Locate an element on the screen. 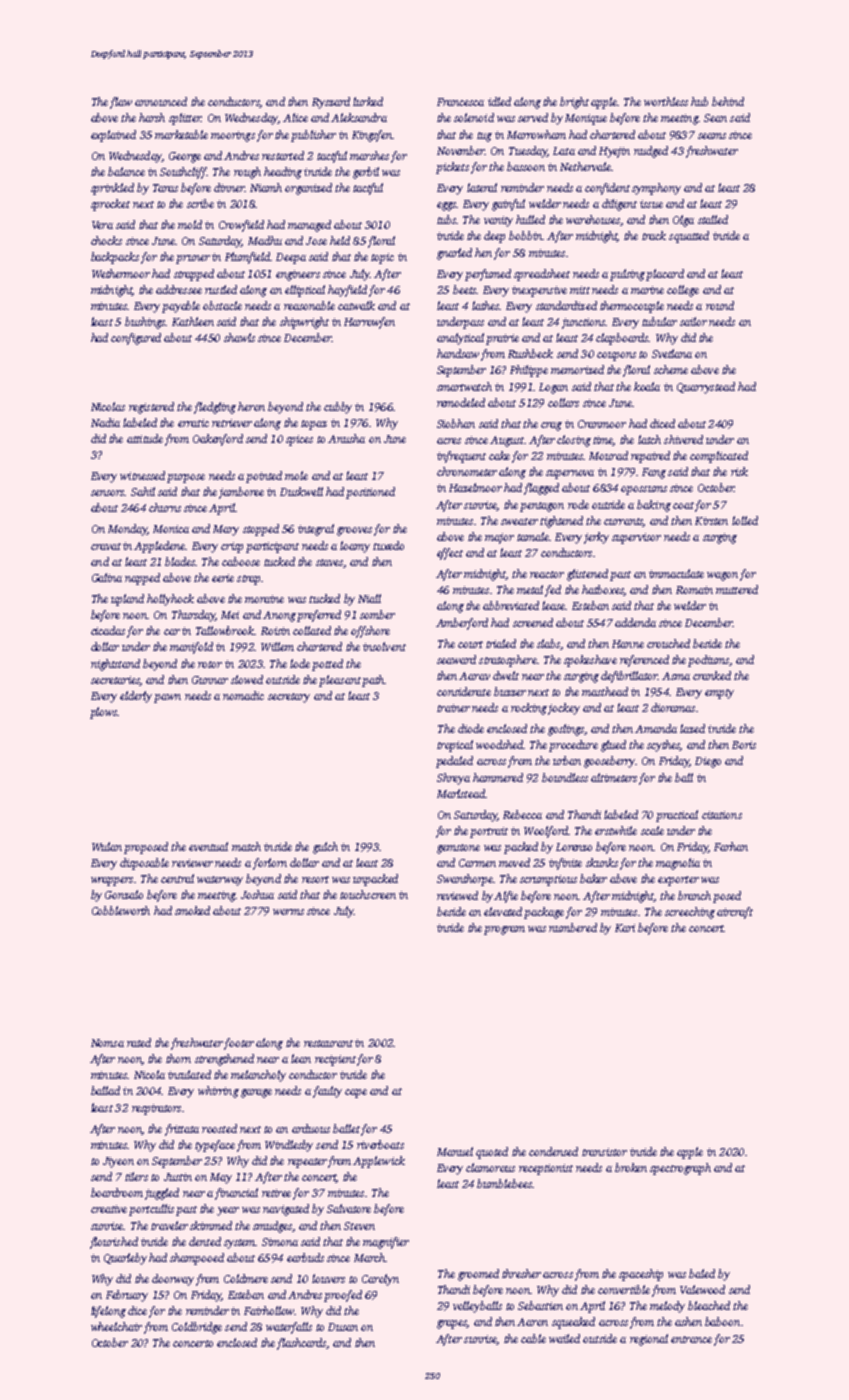  Nomsa is located at coordinates (107, 1043).
